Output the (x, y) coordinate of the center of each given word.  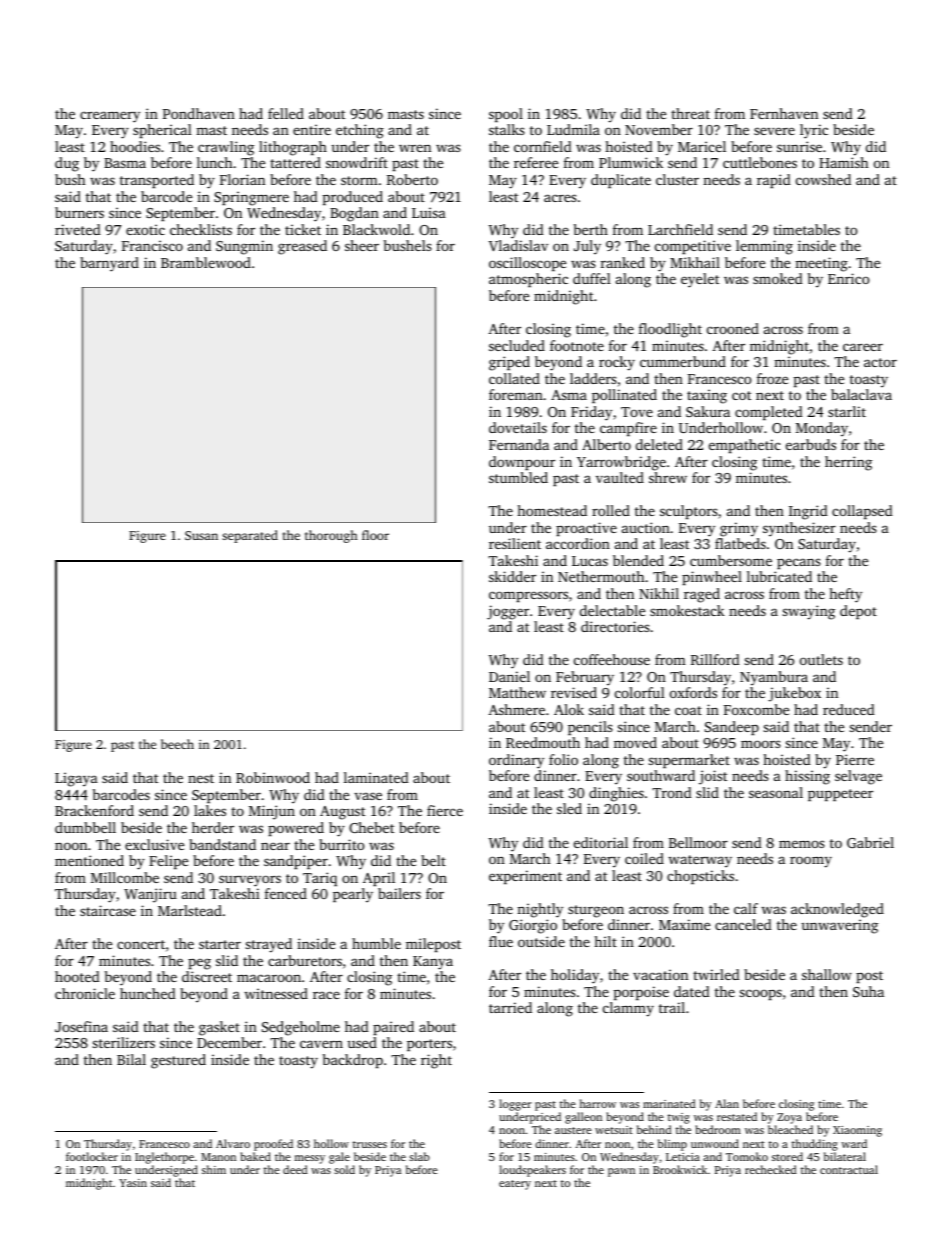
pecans (799, 563)
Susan (201, 535)
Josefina (81, 1026)
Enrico (849, 278)
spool (506, 115)
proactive (586, 529)
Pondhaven (199, 113)
